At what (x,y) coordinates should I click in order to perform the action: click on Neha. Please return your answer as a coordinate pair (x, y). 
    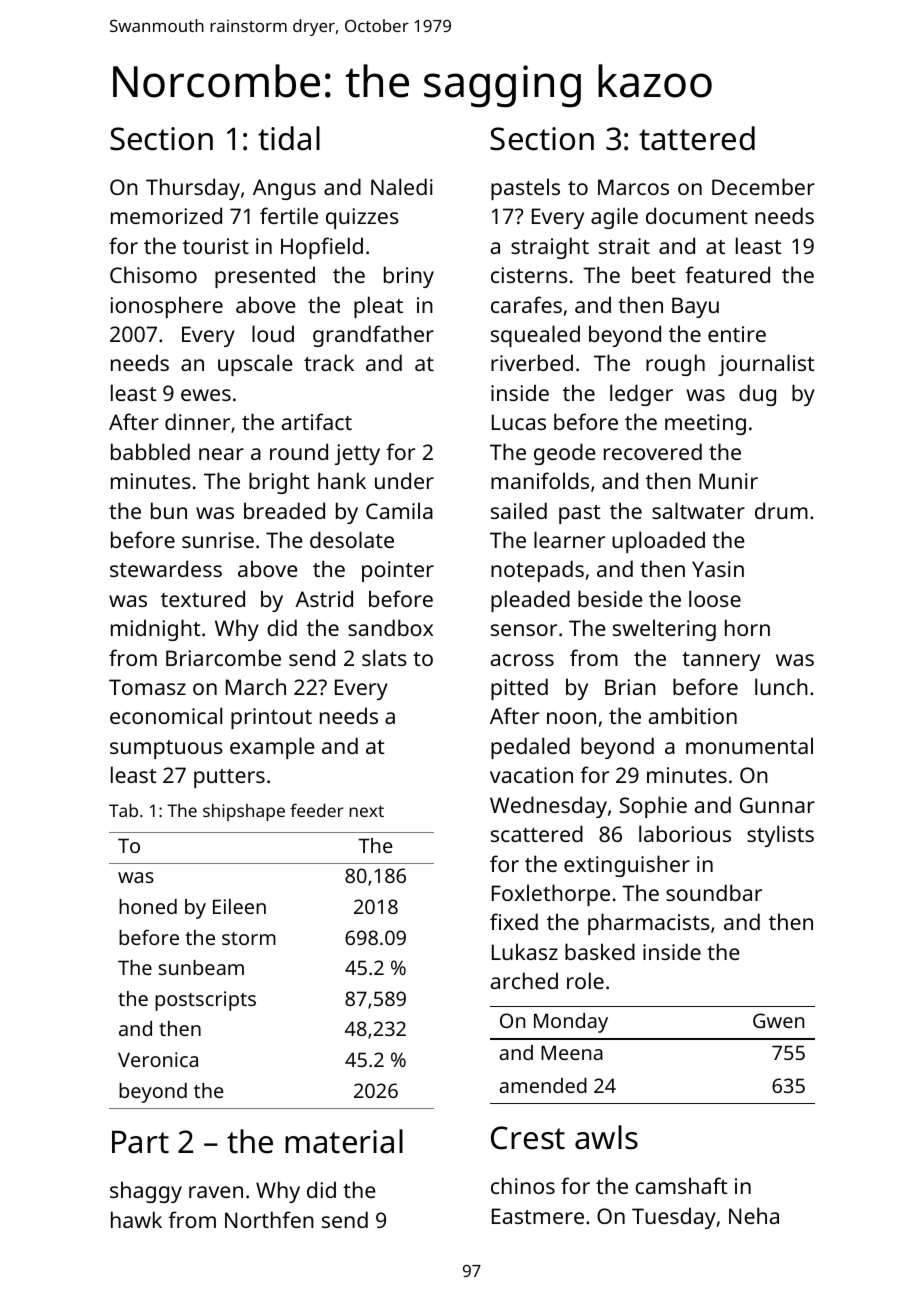
    Looking at the image, I should click on (754, 1215).
